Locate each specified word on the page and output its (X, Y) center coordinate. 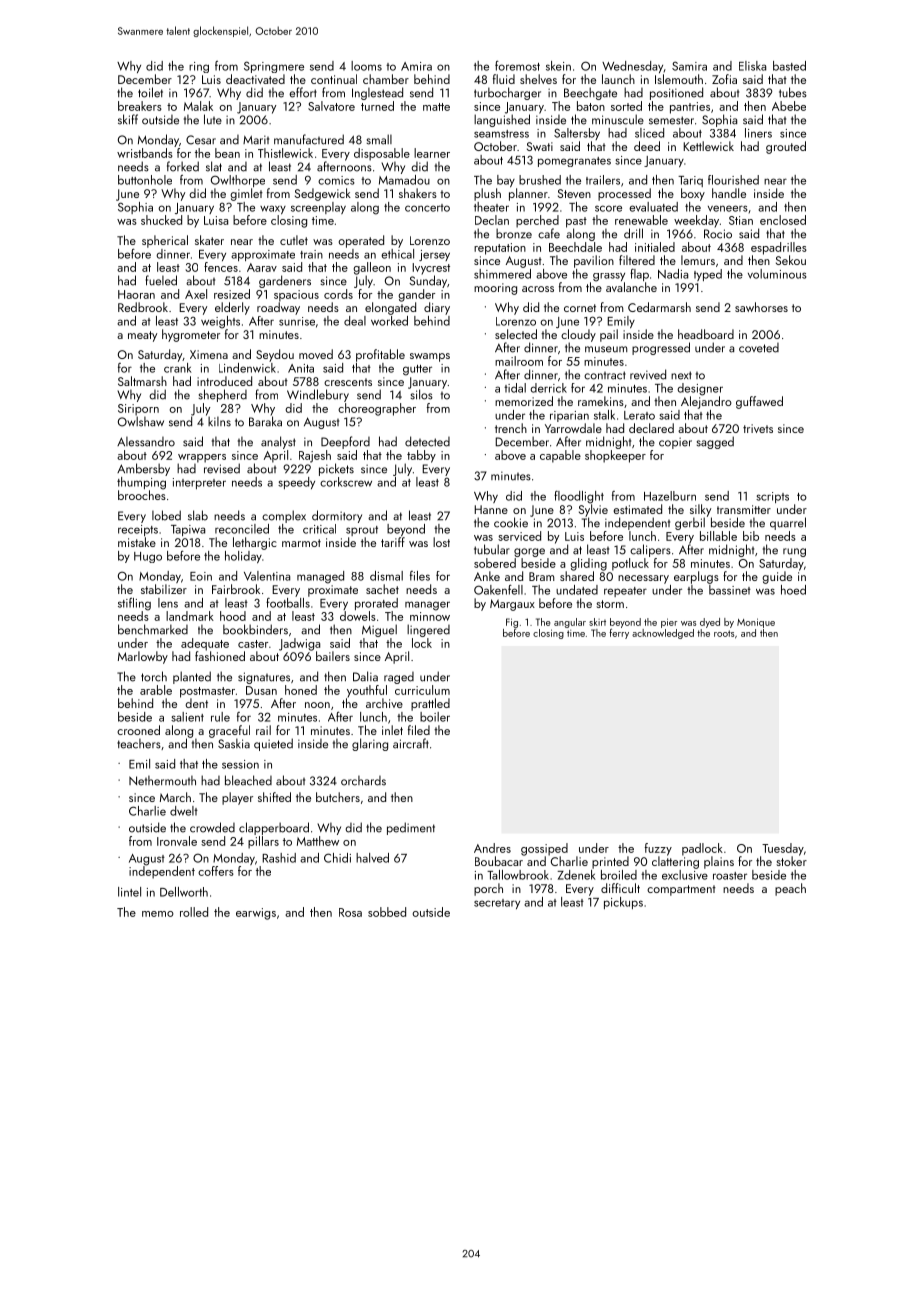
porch (488, 889)
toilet (150, 92)
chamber (386, 79)
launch (618, 79)
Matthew (318, 841)
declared (651, 428)
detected (427, 441)
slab (198, 515)
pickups (623, 903)
